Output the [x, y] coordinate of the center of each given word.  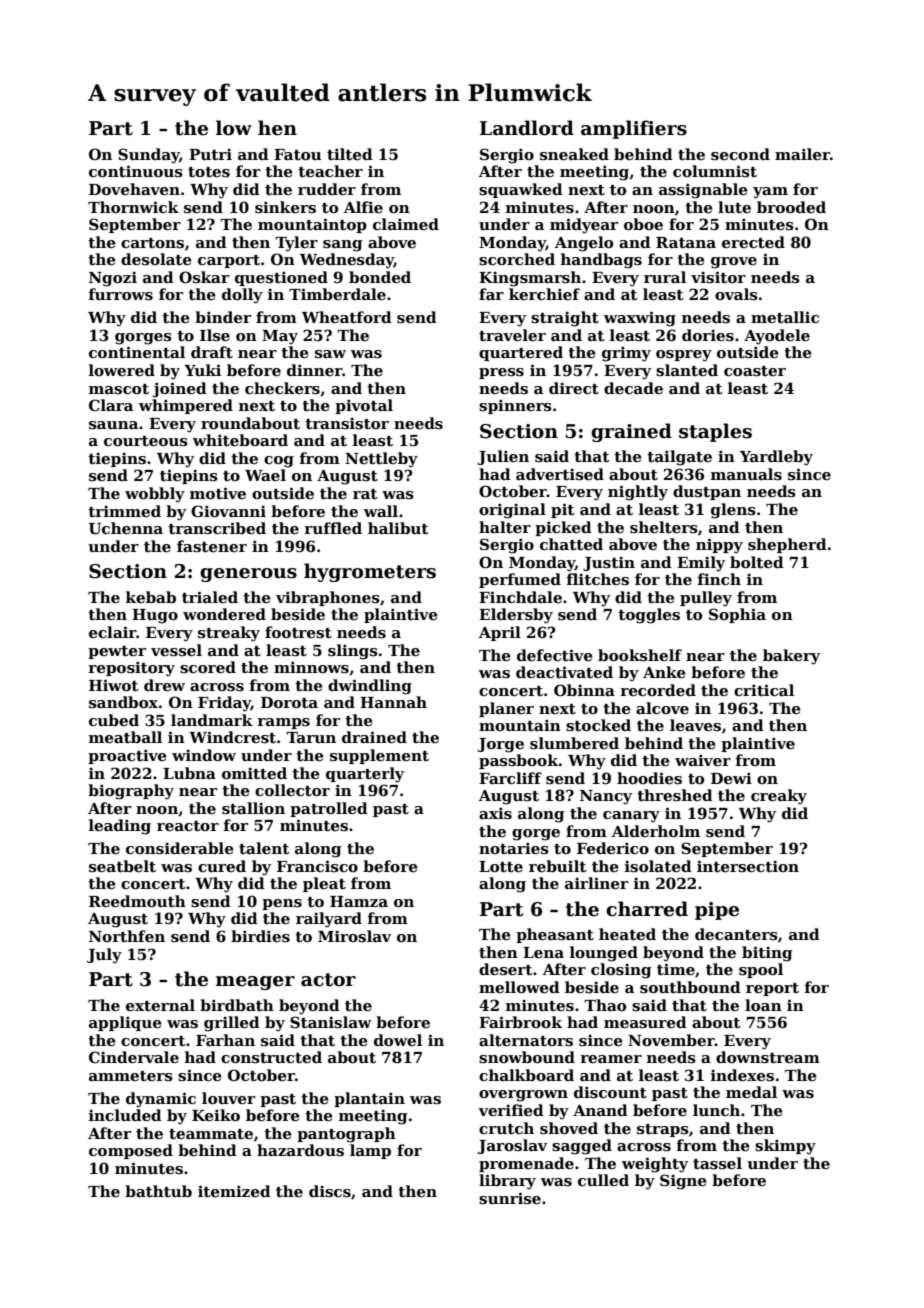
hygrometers [370, 572]
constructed [271, 1057]
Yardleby [776, 458]
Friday [224, 704]
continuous [136, 171]
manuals [746, 474]
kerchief [544, 294]
